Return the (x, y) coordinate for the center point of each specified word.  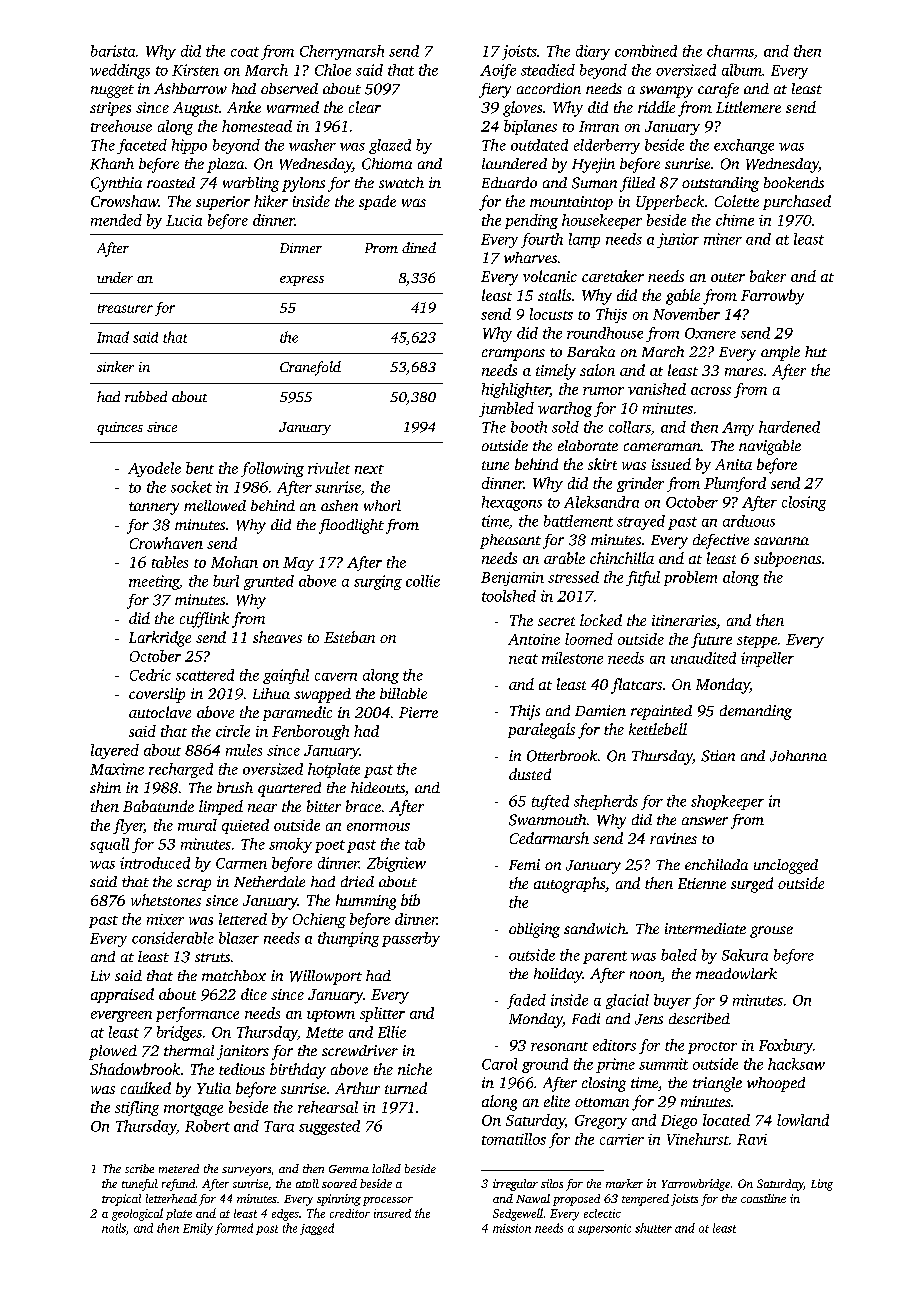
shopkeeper (727, 802)
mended (116, 220)
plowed (113, 1052)
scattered (205, 675)
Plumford (735, 484)
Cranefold (310, 368)
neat (523, 659)
